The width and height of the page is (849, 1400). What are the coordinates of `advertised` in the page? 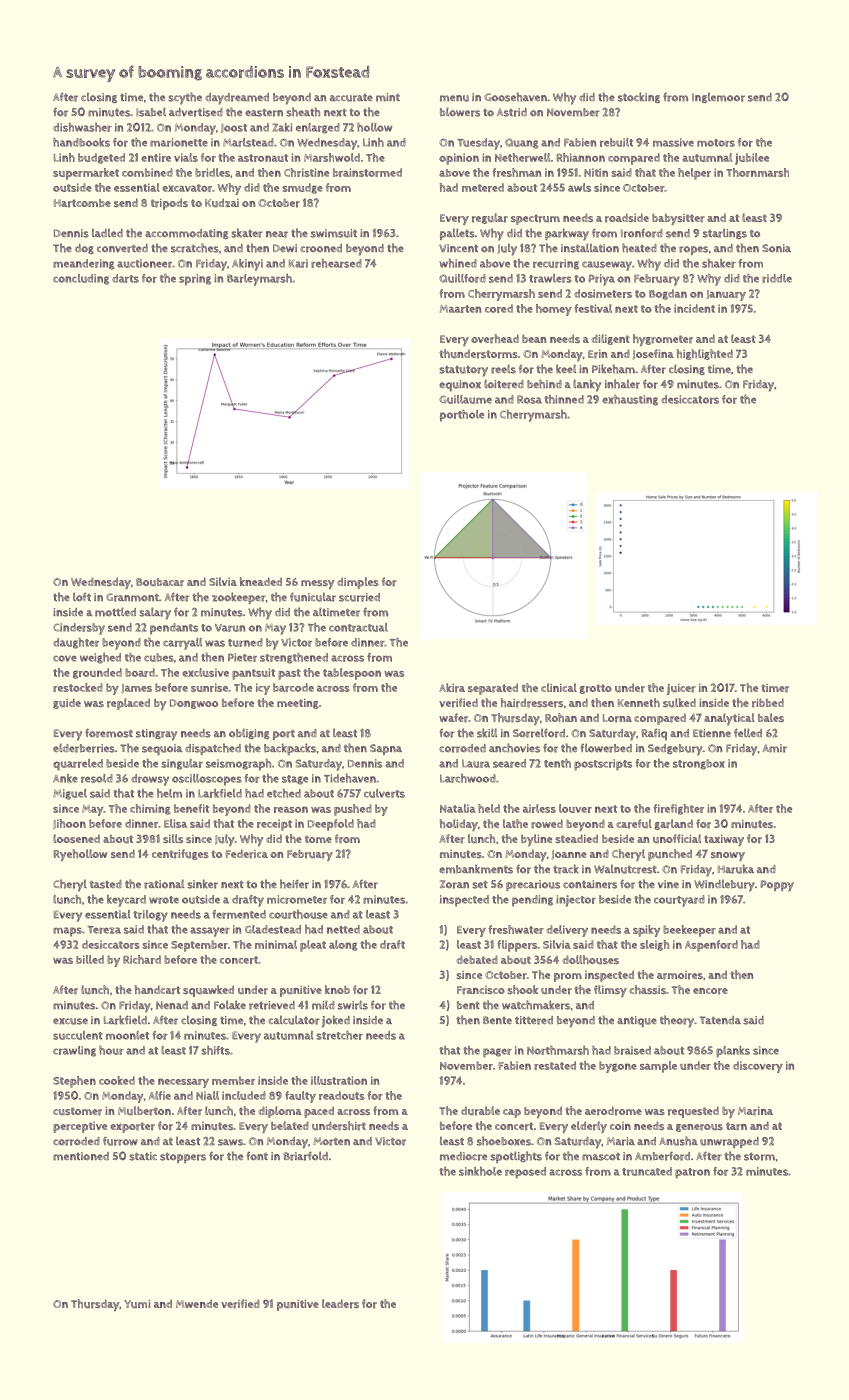 It's located at (196, 112).
